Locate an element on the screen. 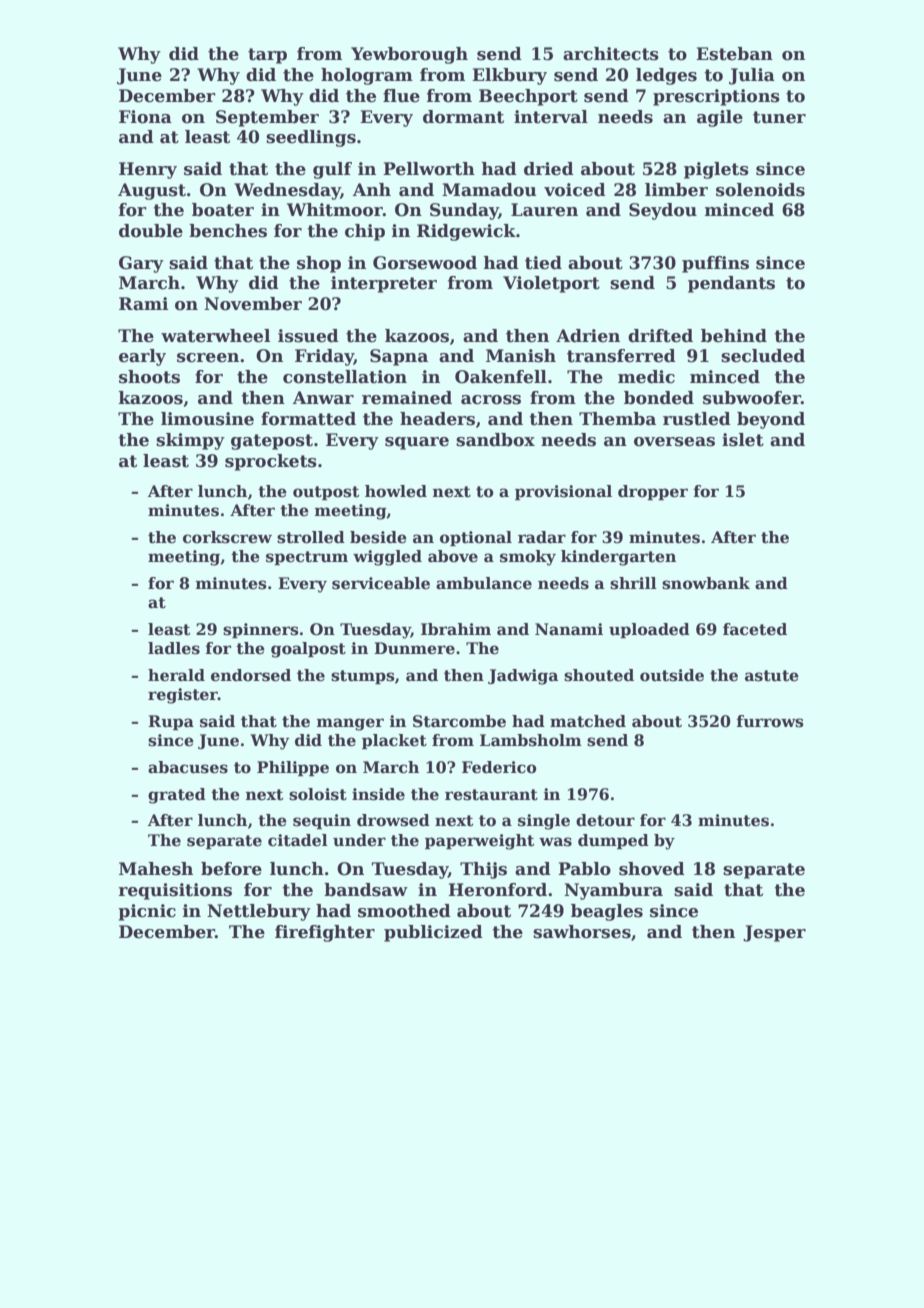 This screenshot has width=924, height=1308. firefighter is located at coordinates (325, 933).
